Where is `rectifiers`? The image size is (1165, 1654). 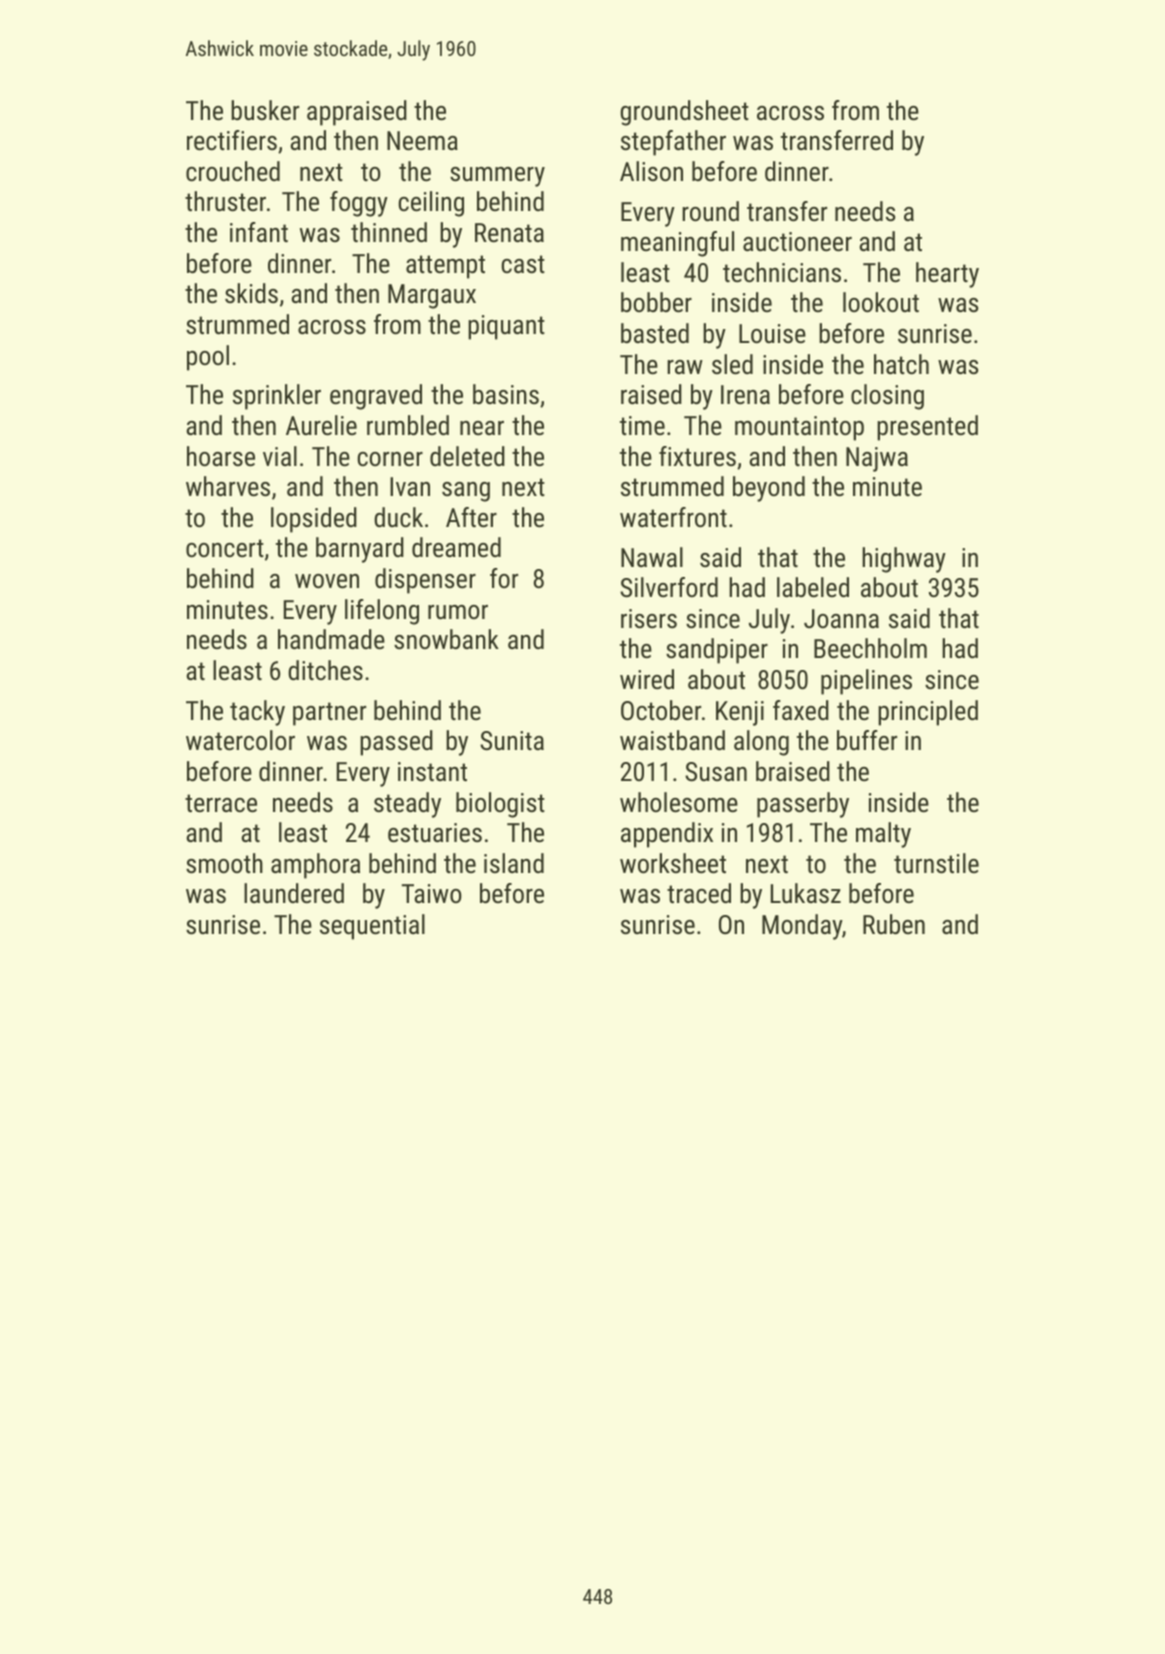
rectifiers is located at coordinates (232, 140).
